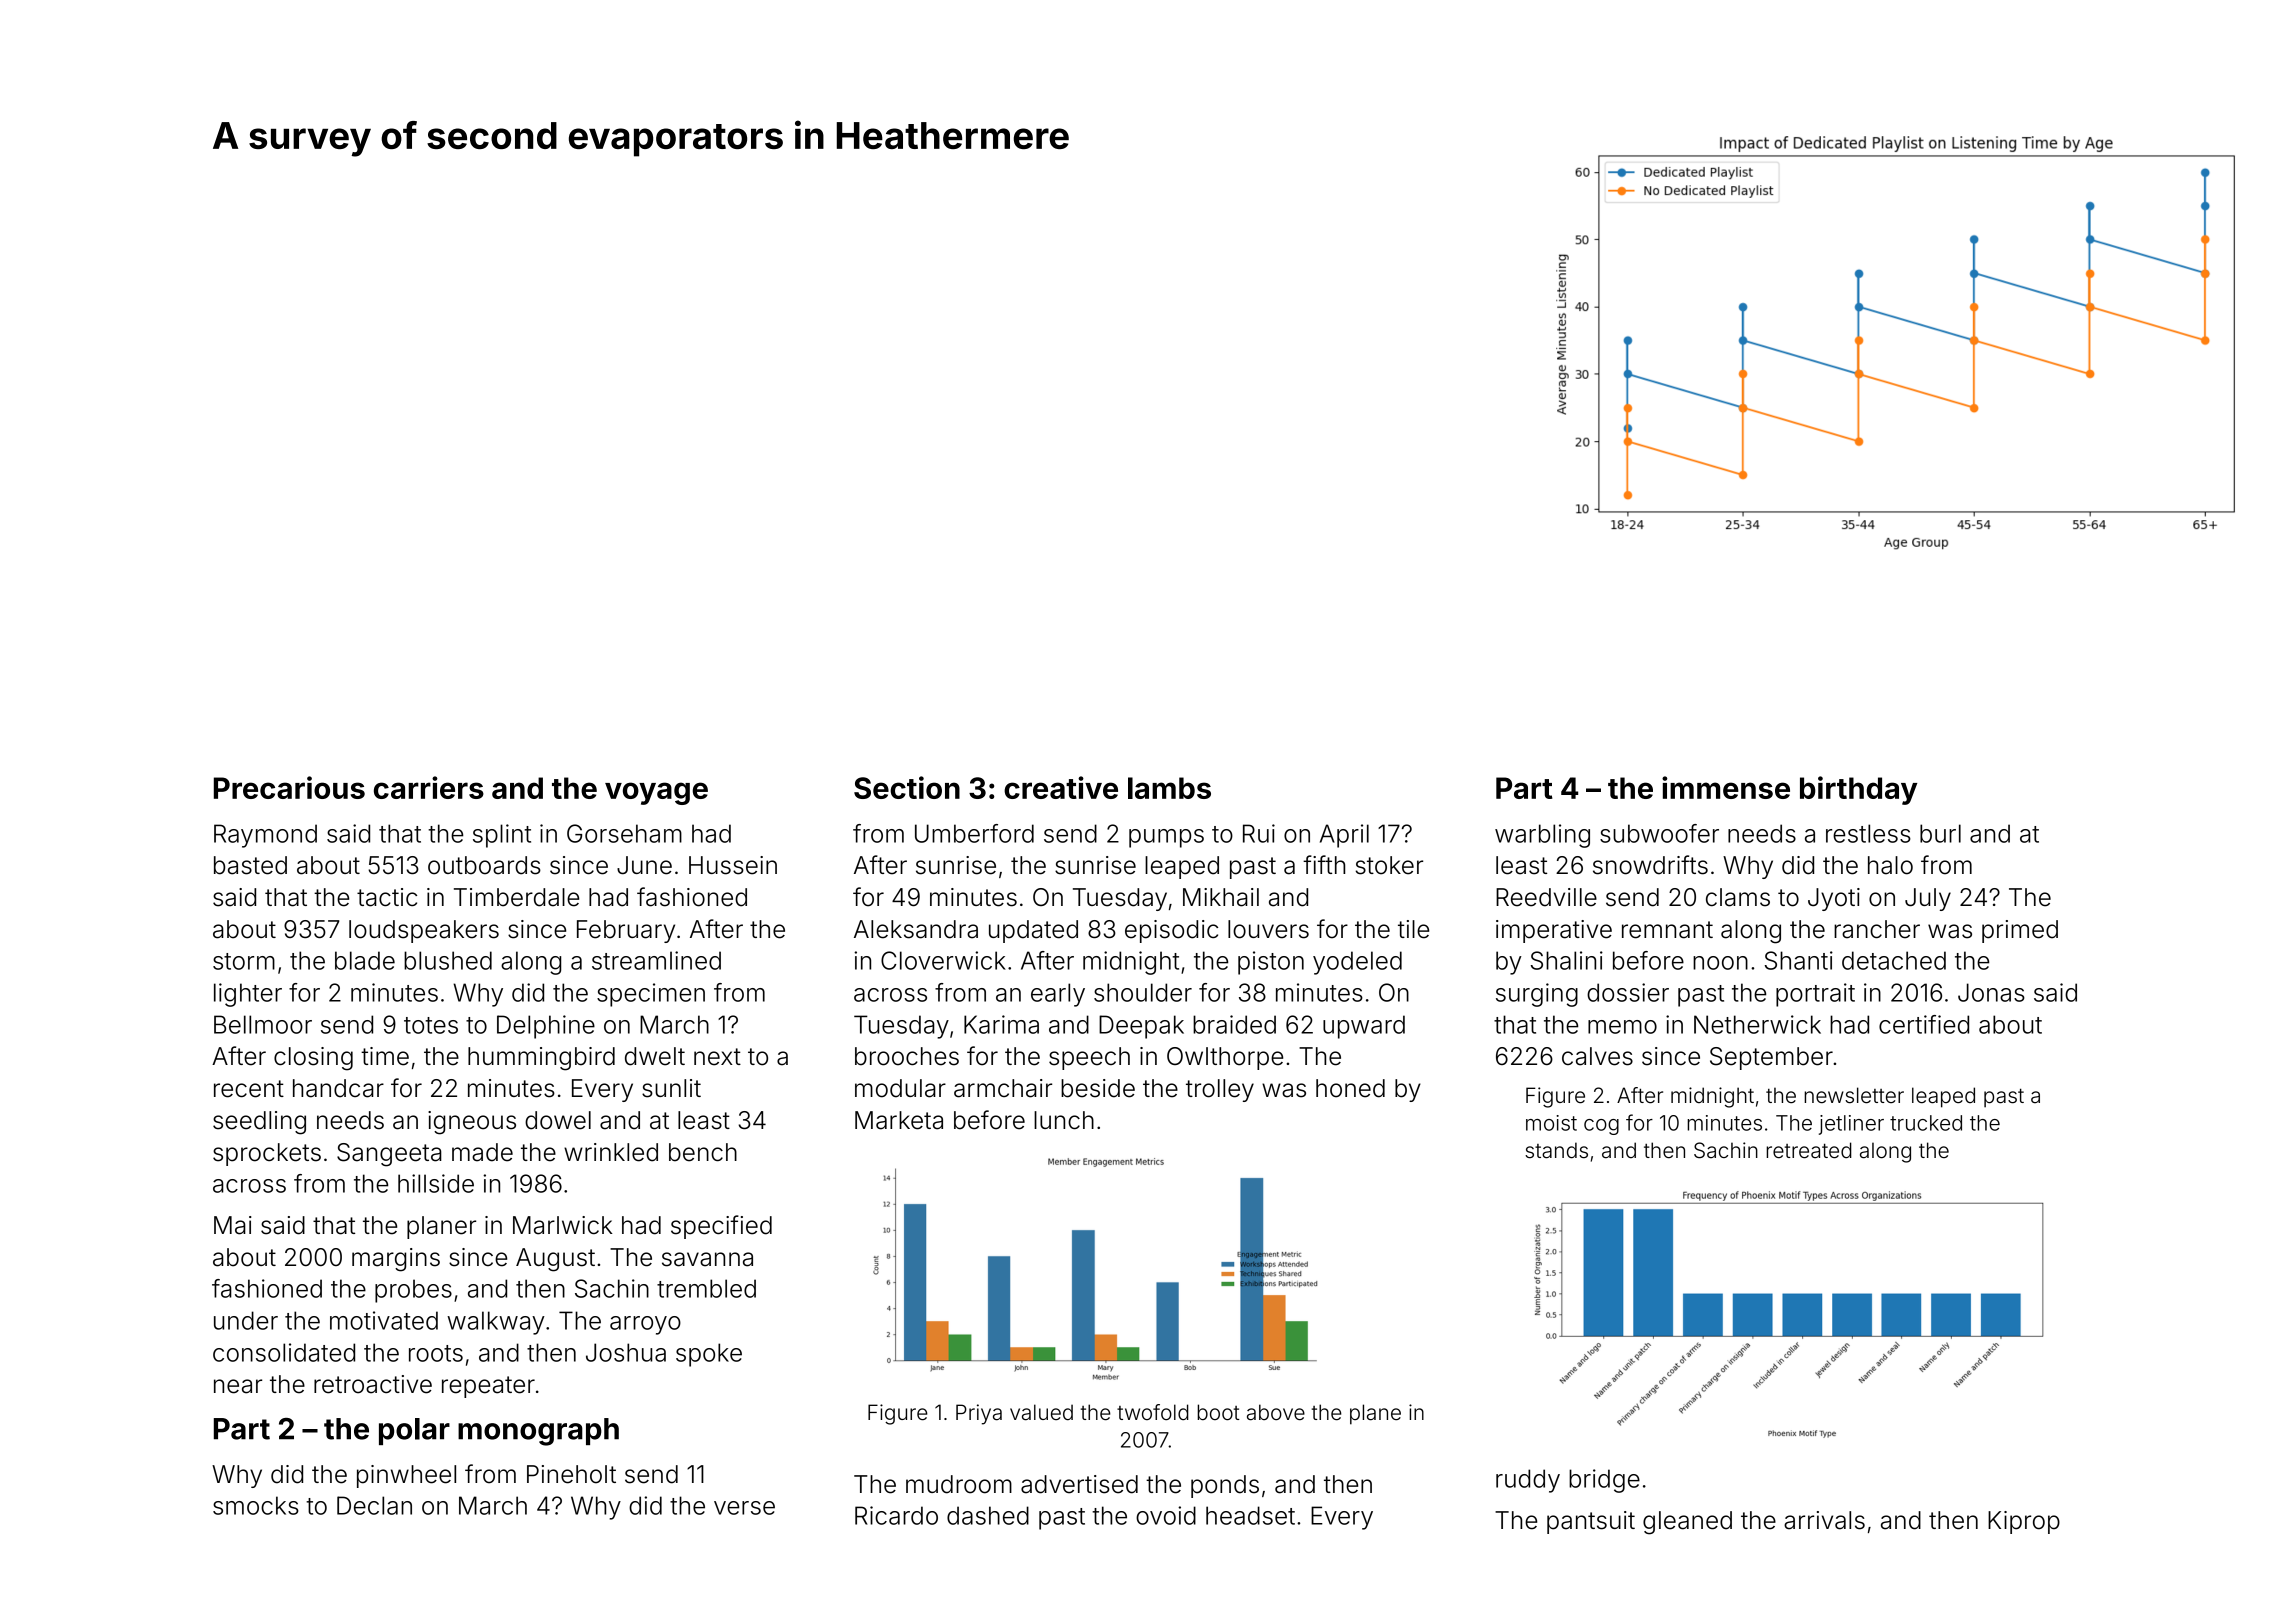  I want to click on Karima, so click(1001, 1024).
